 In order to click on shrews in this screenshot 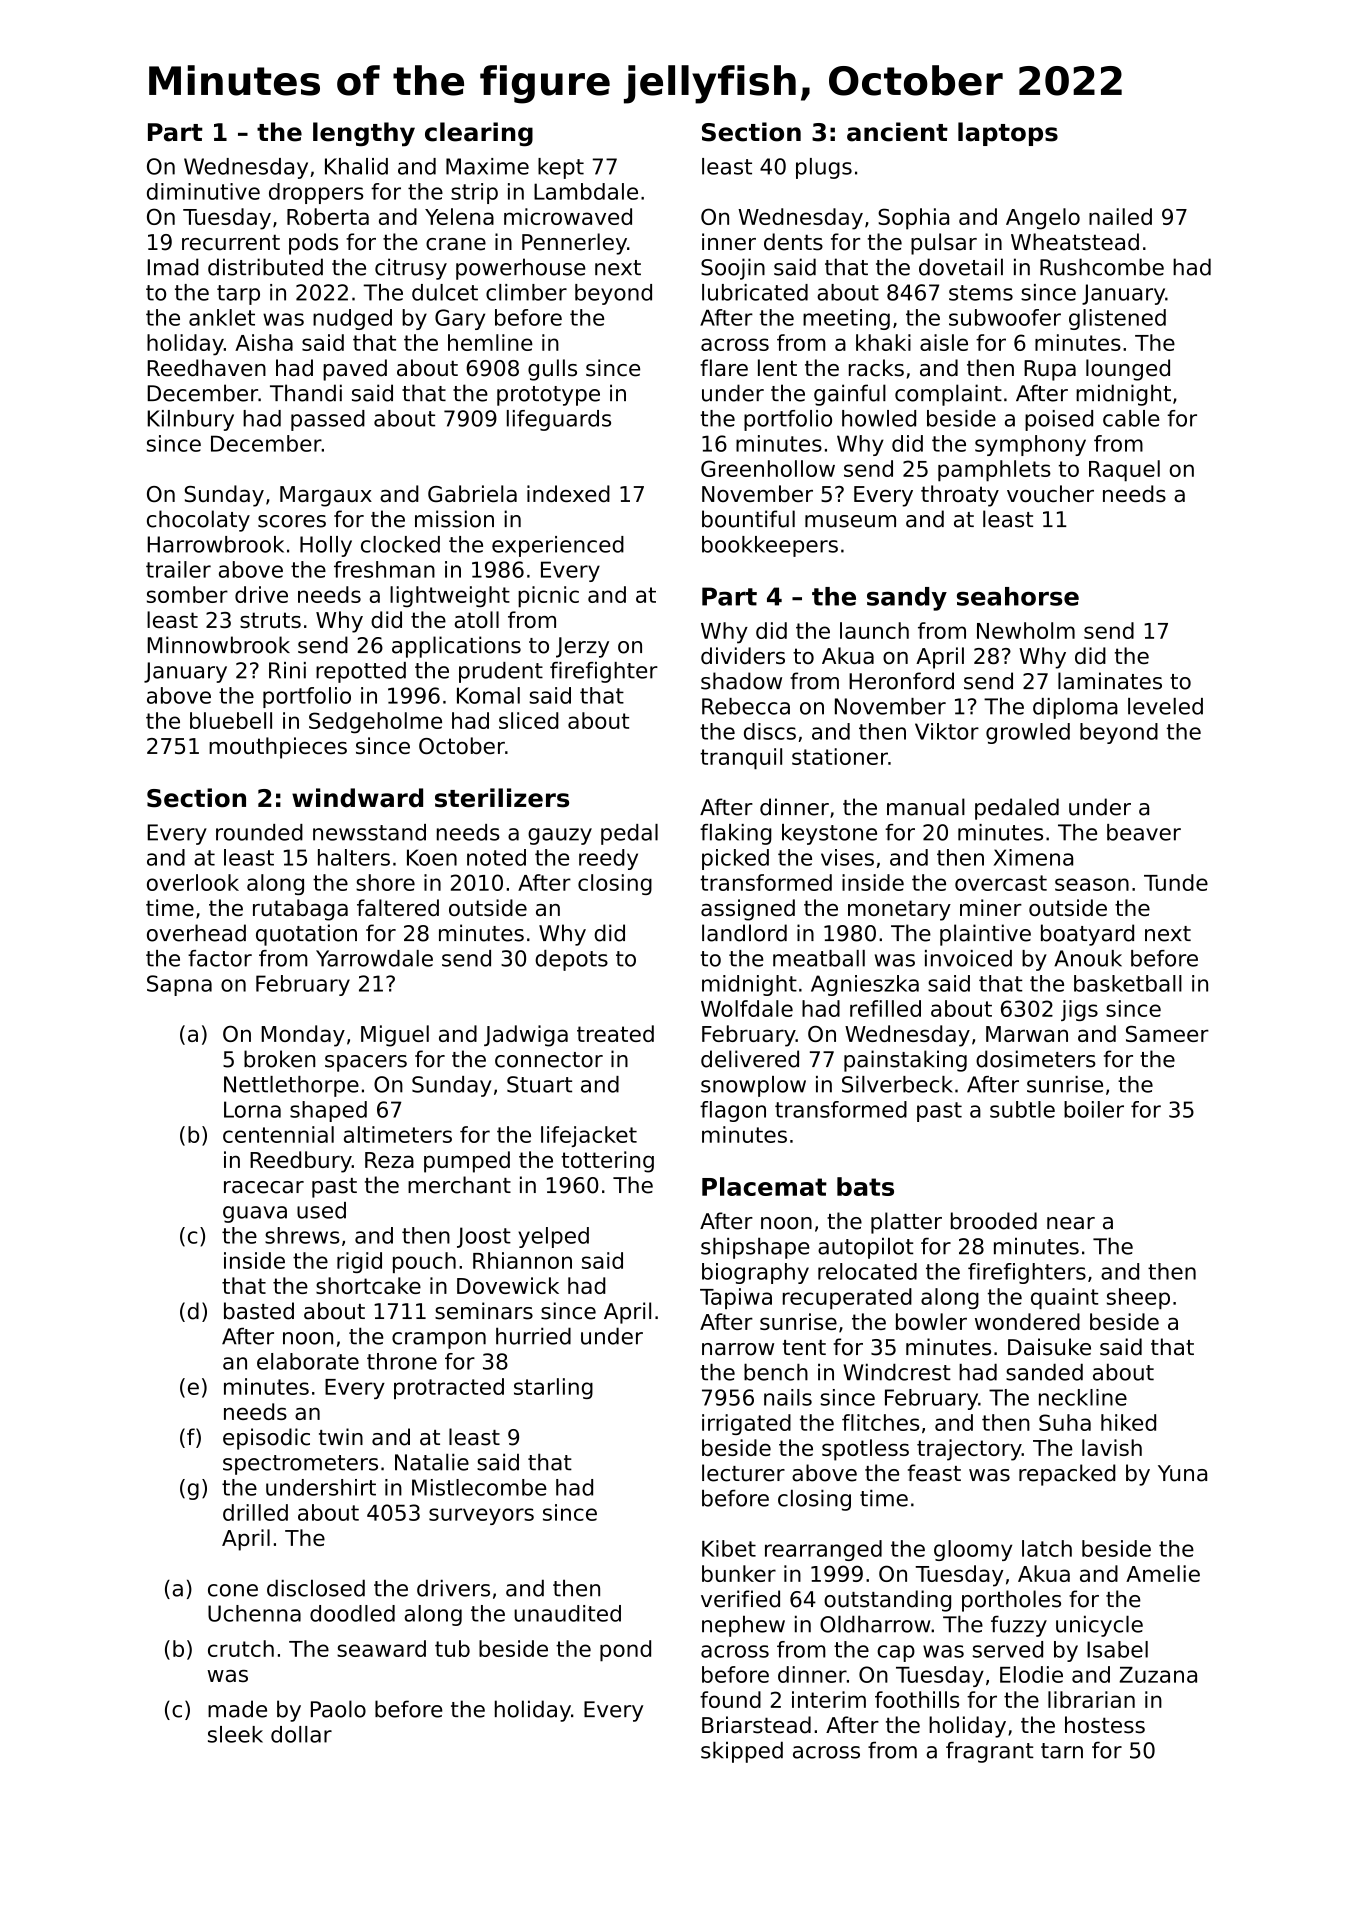, I will do `click(302, 1235)`.
